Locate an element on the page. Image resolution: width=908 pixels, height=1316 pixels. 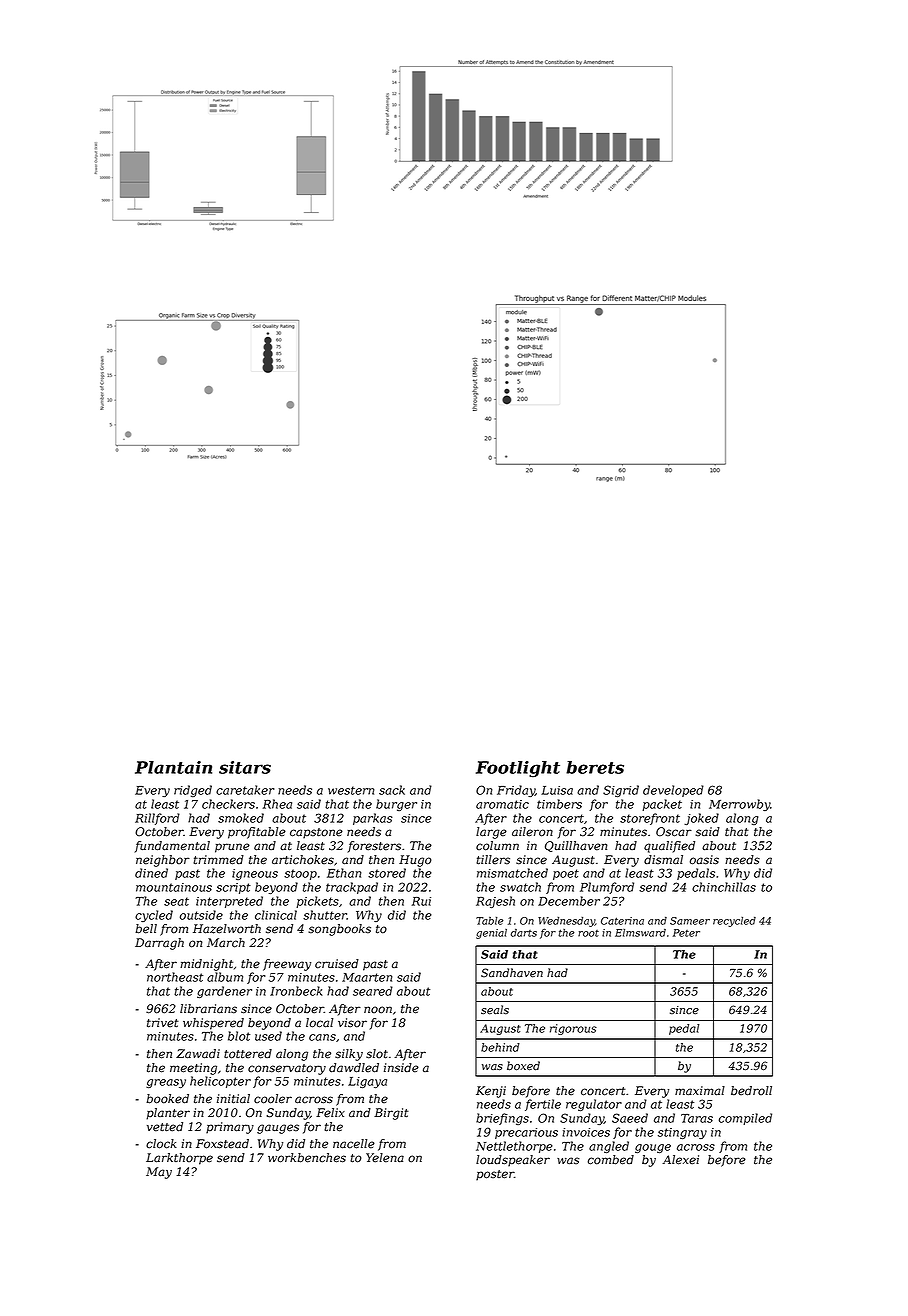
Rillford is located at coordinates (157, 819).
